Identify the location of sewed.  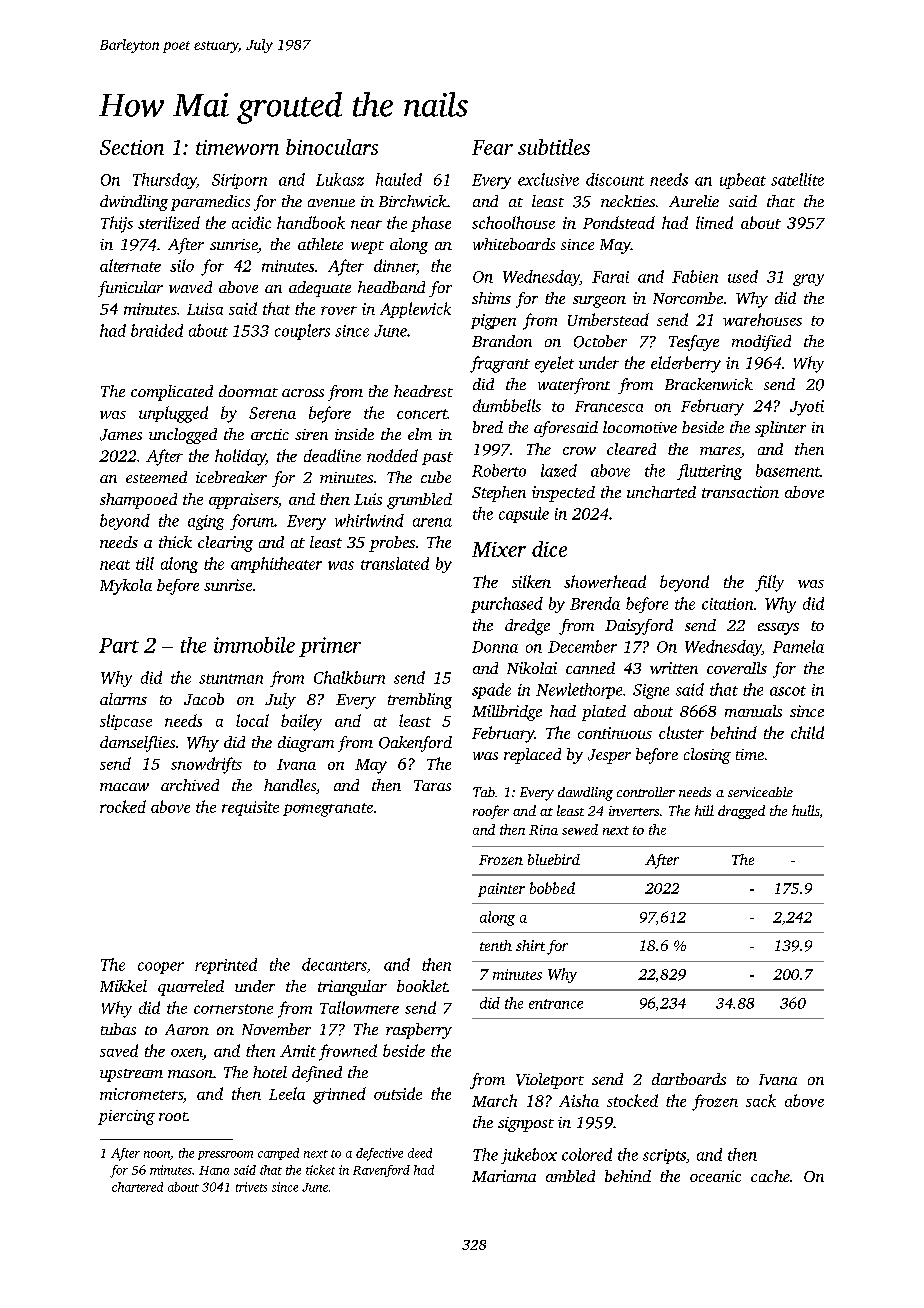
(580, 829).
